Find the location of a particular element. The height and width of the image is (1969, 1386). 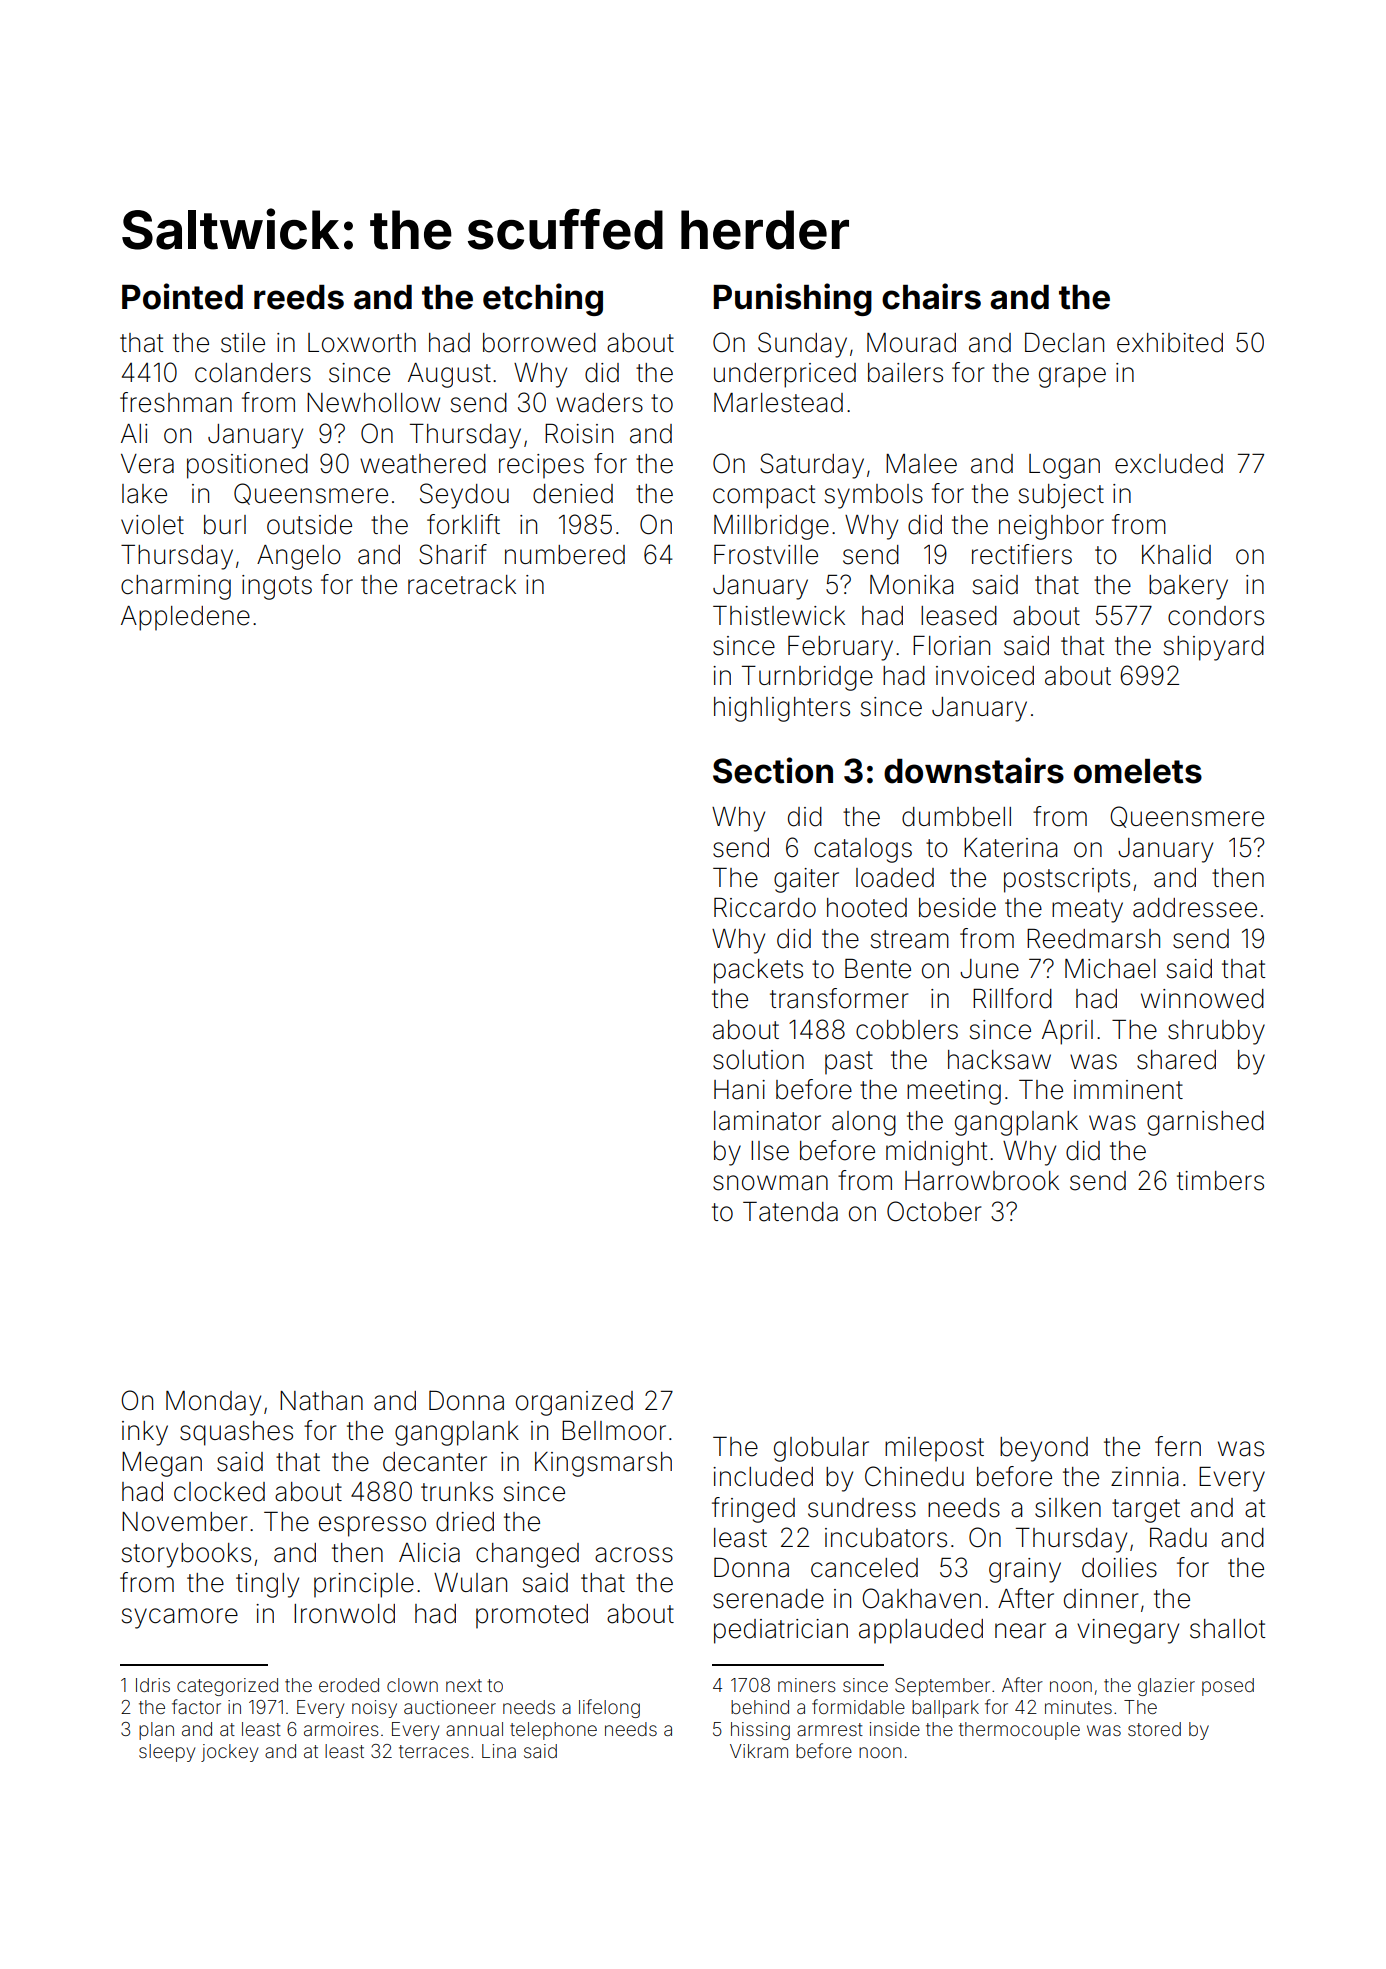

excluded is located at coordinates (1169, 464).
